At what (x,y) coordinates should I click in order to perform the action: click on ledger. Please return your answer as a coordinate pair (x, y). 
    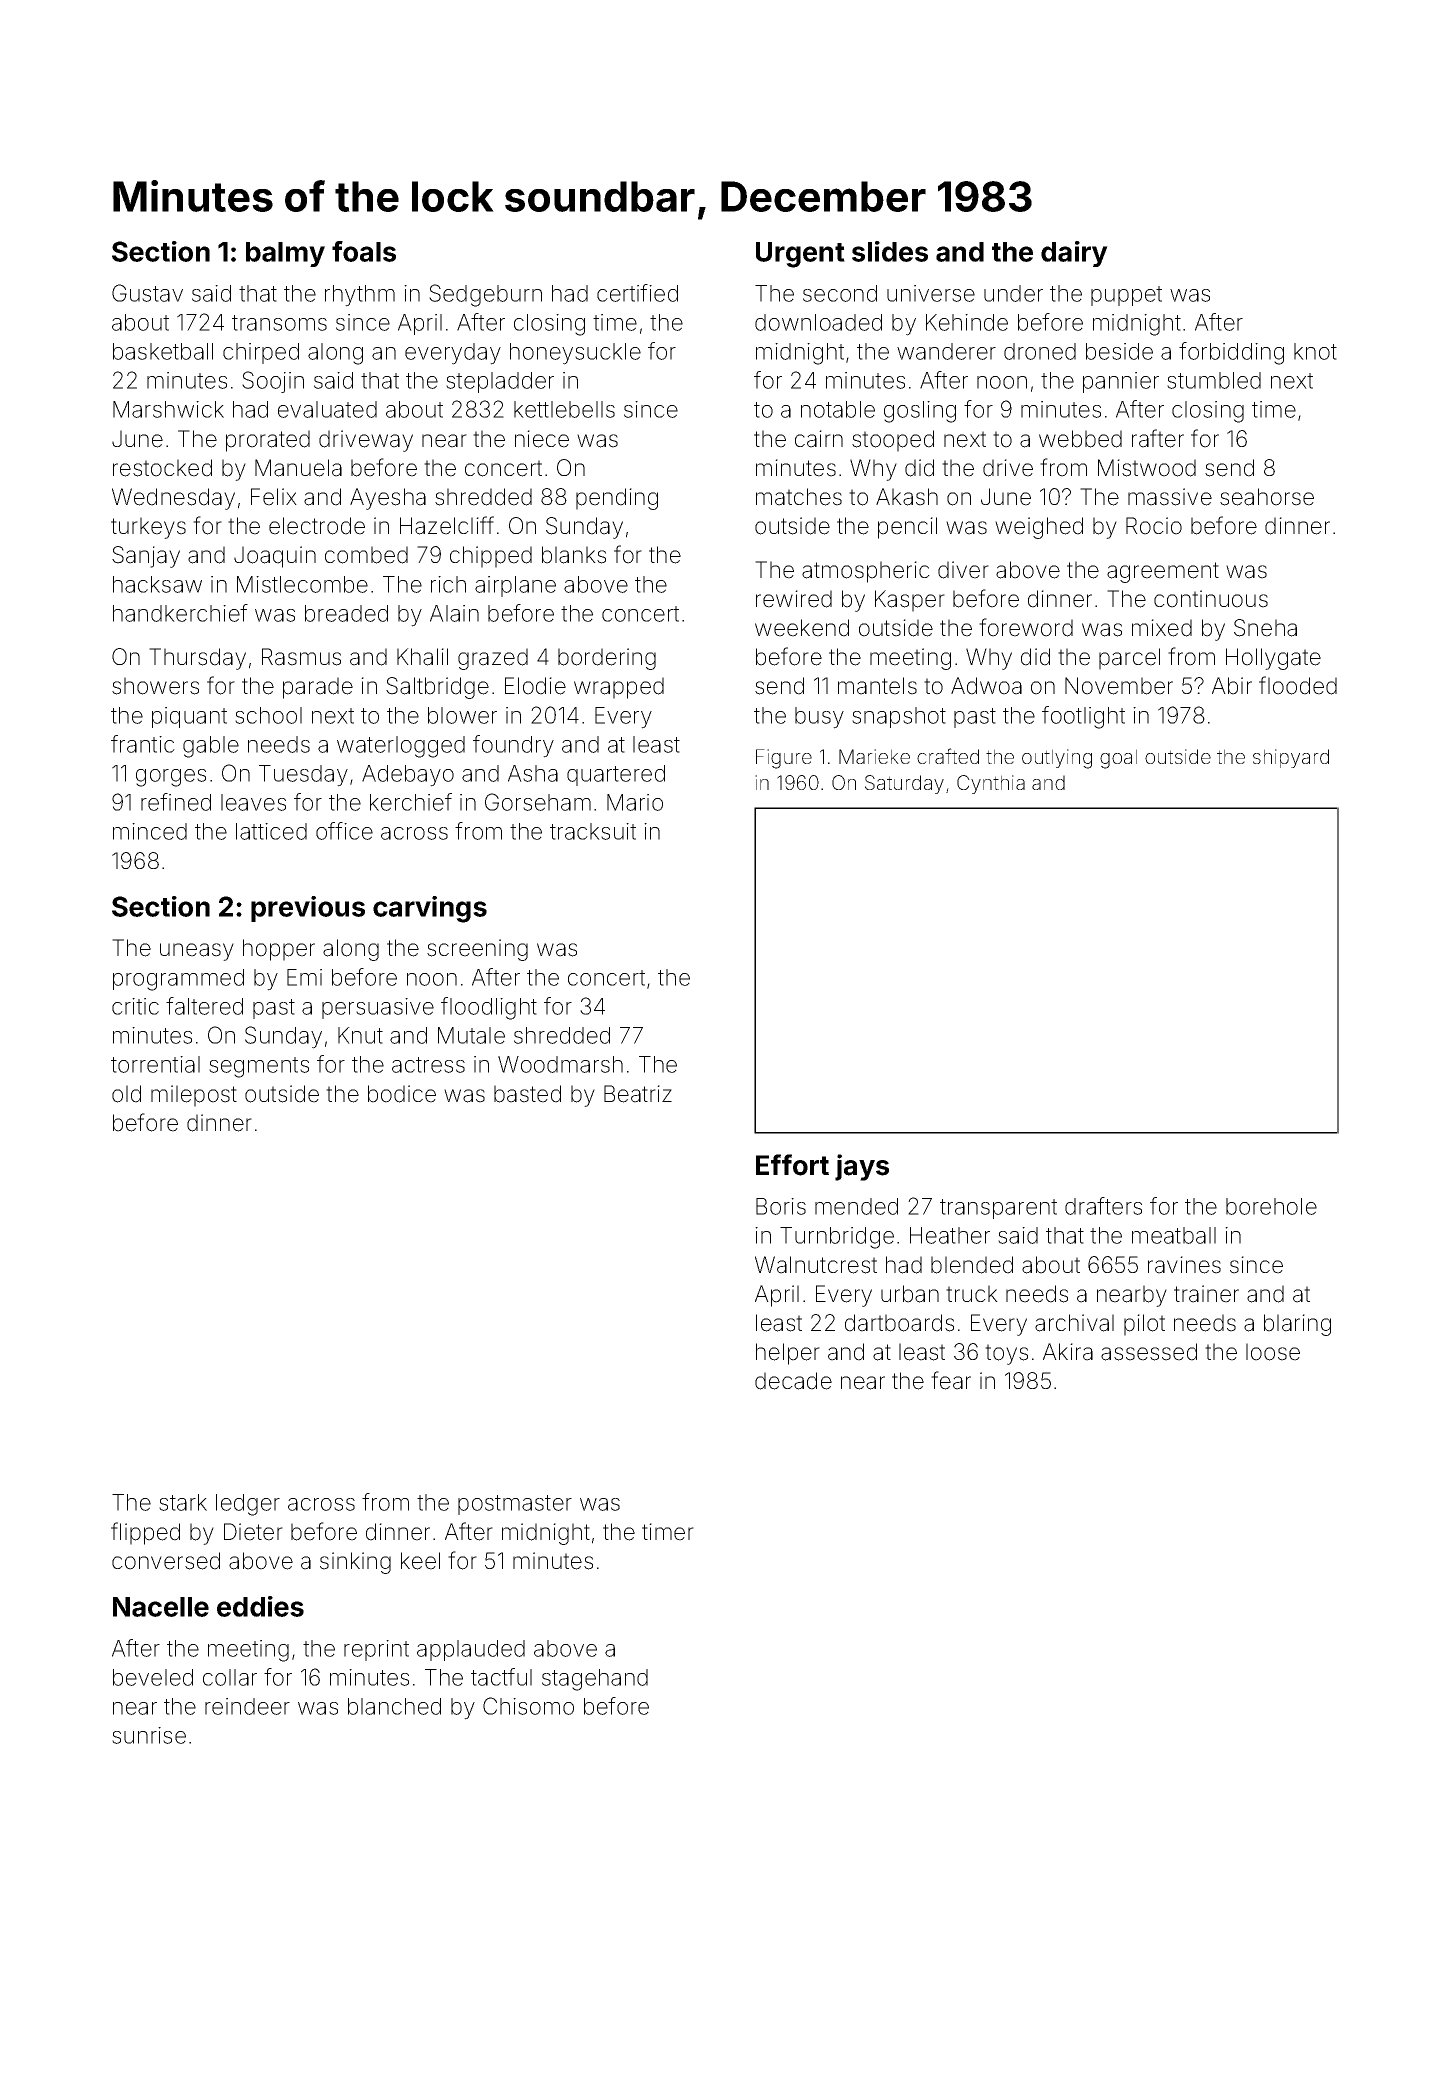
    Looking at the image, I should click on (248, 1505).
